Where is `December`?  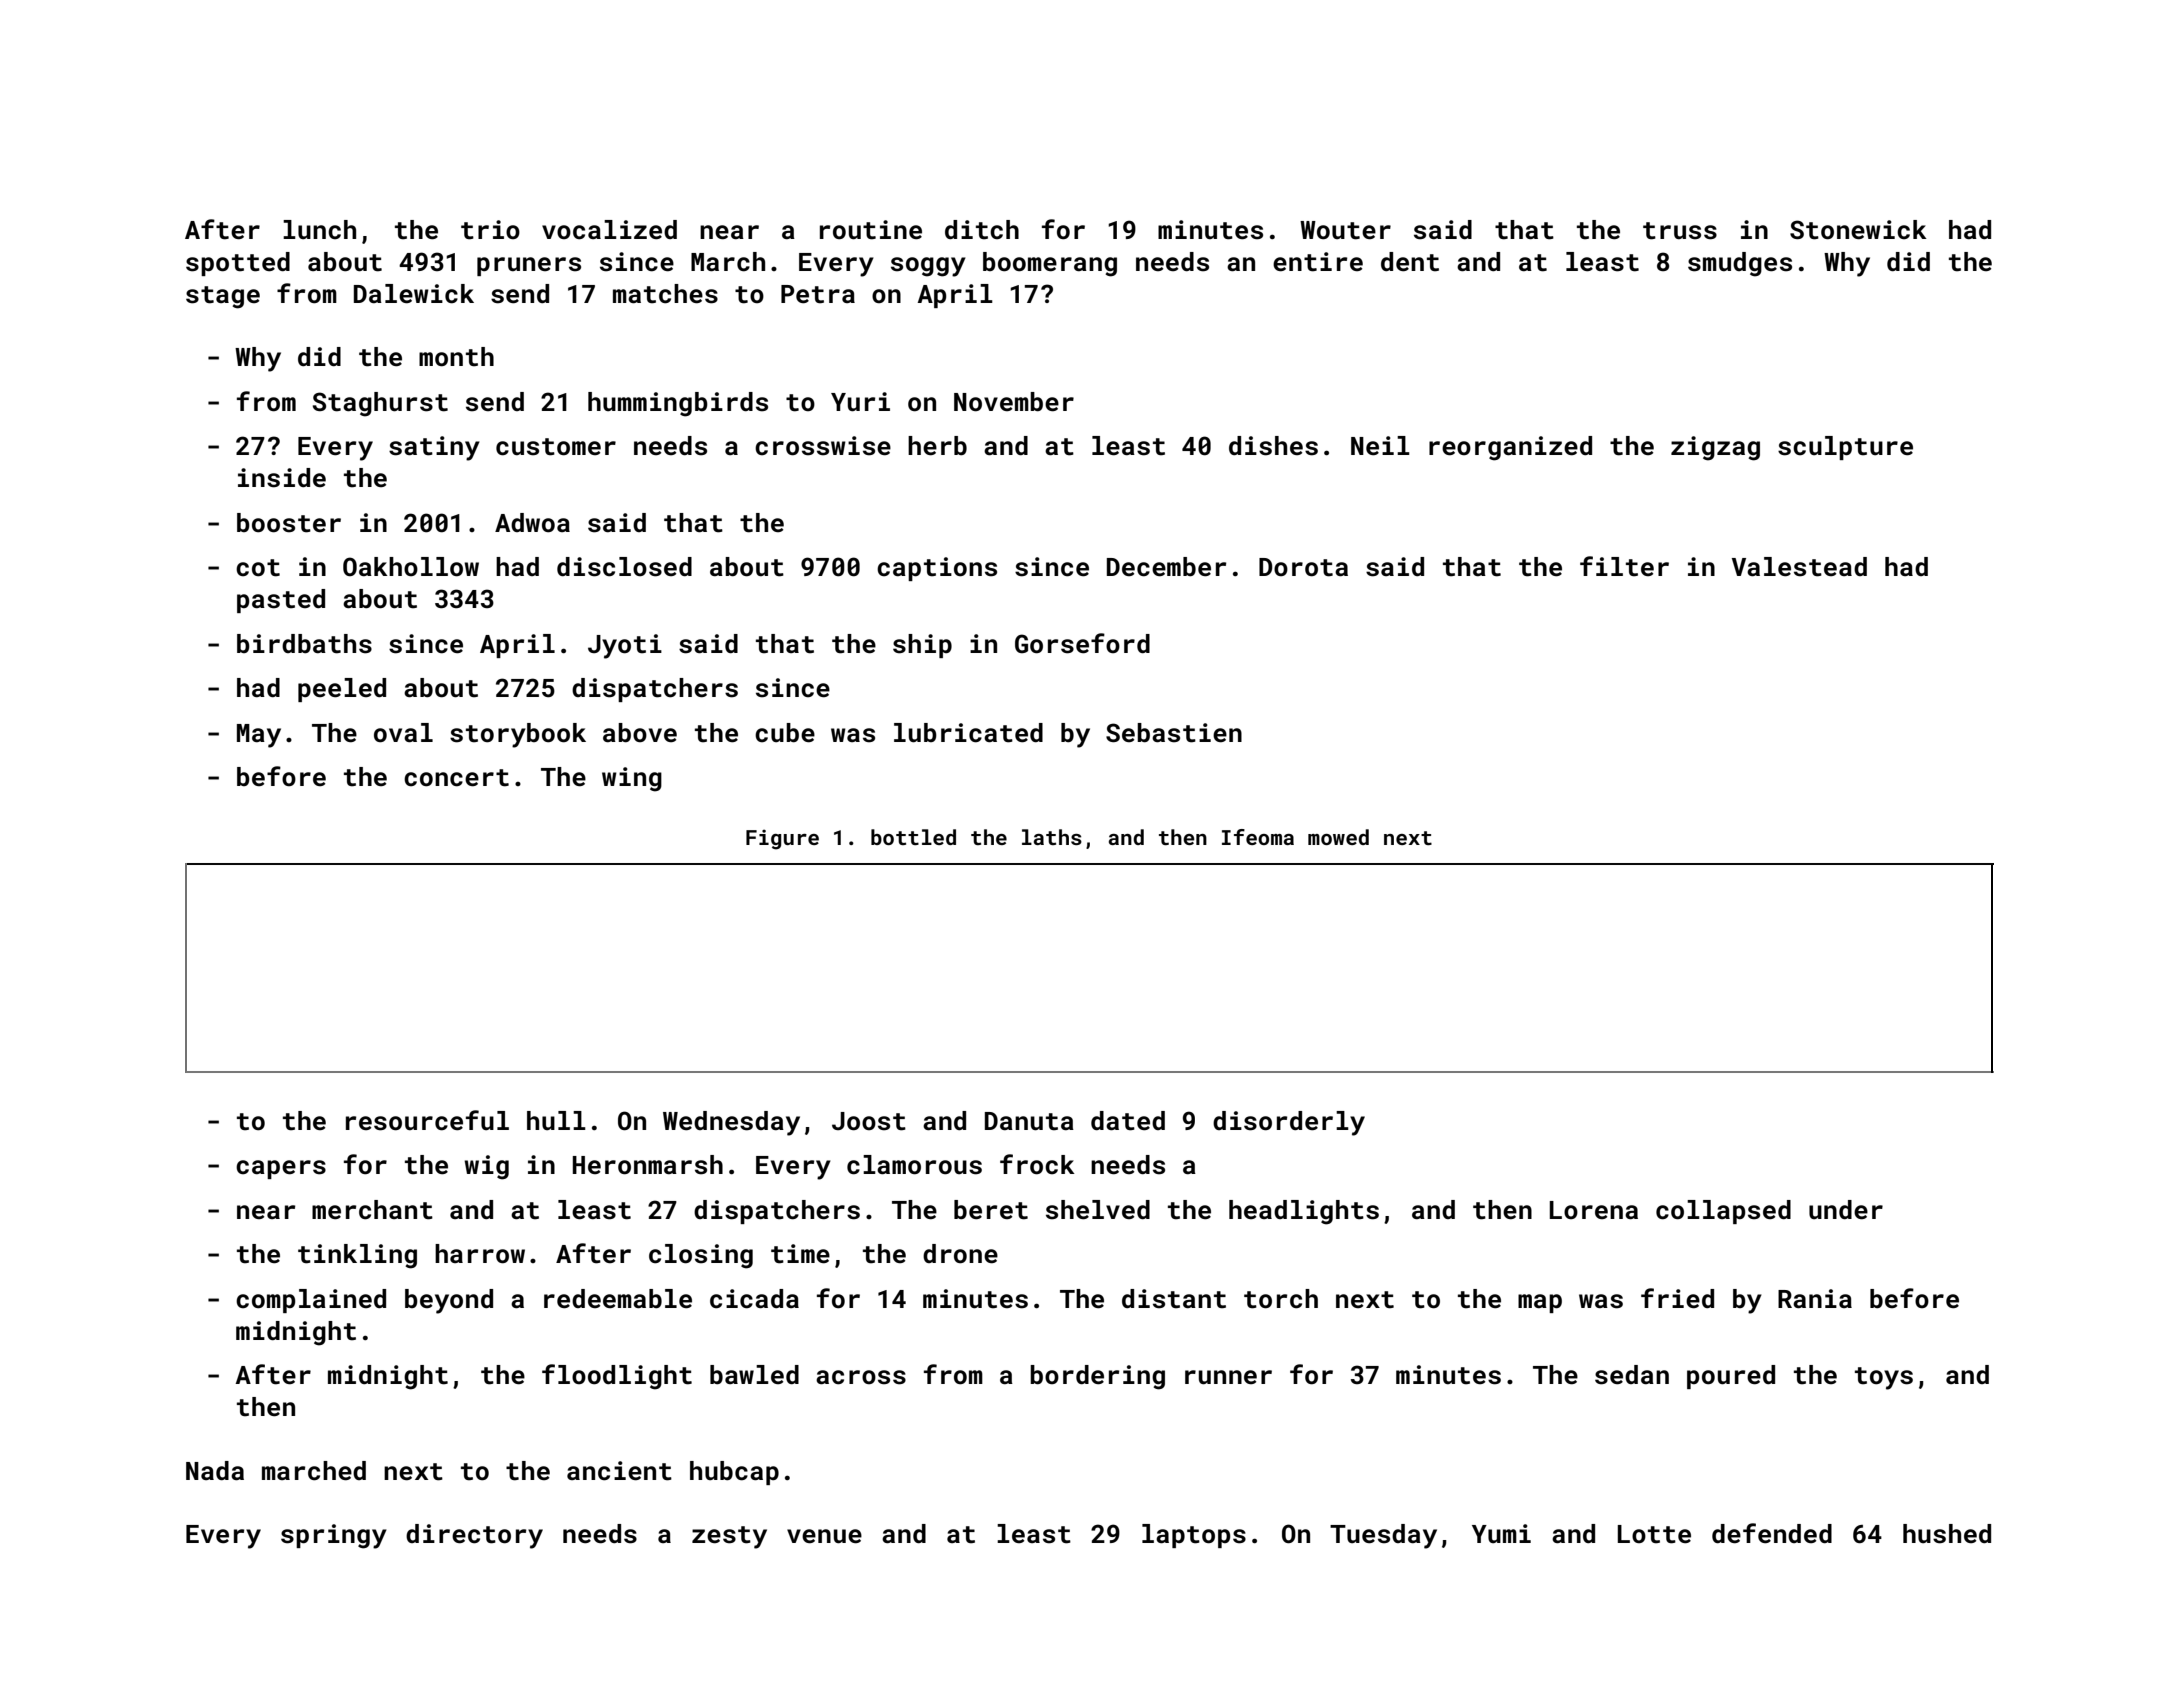
December is located at coordinates (1166, 567).
